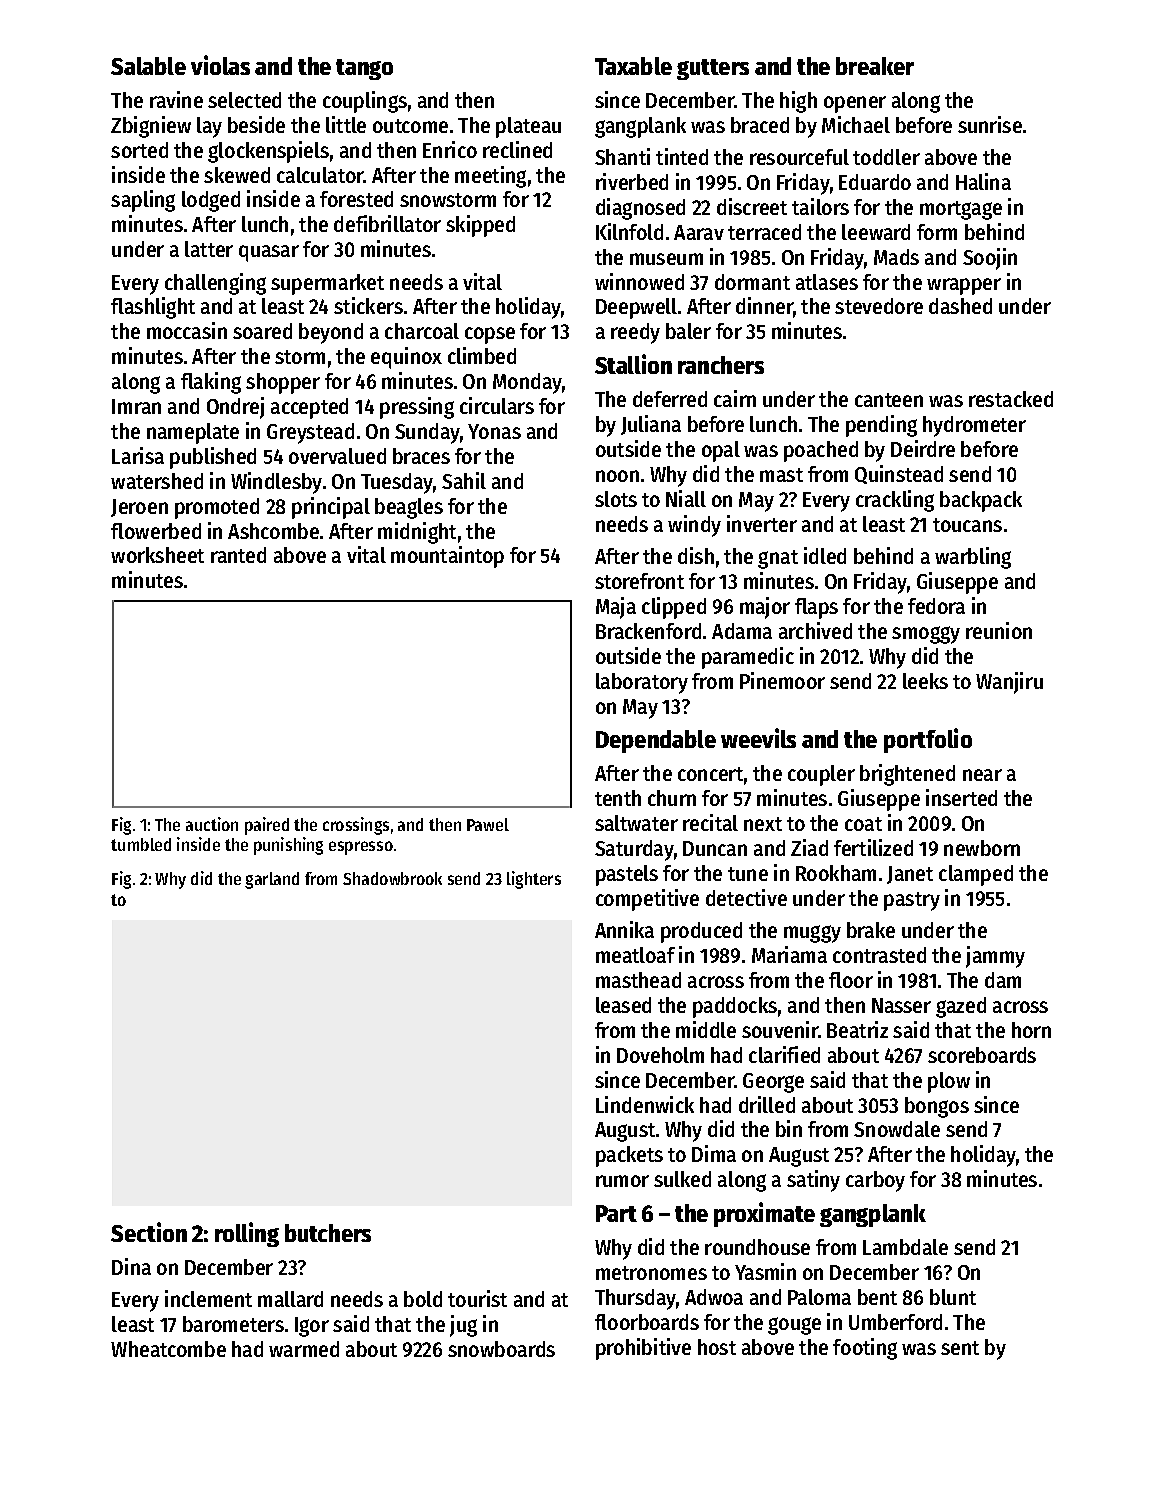 This document has width=1167, height=1511. I want to click on flowerbed, so click(156, 531).
